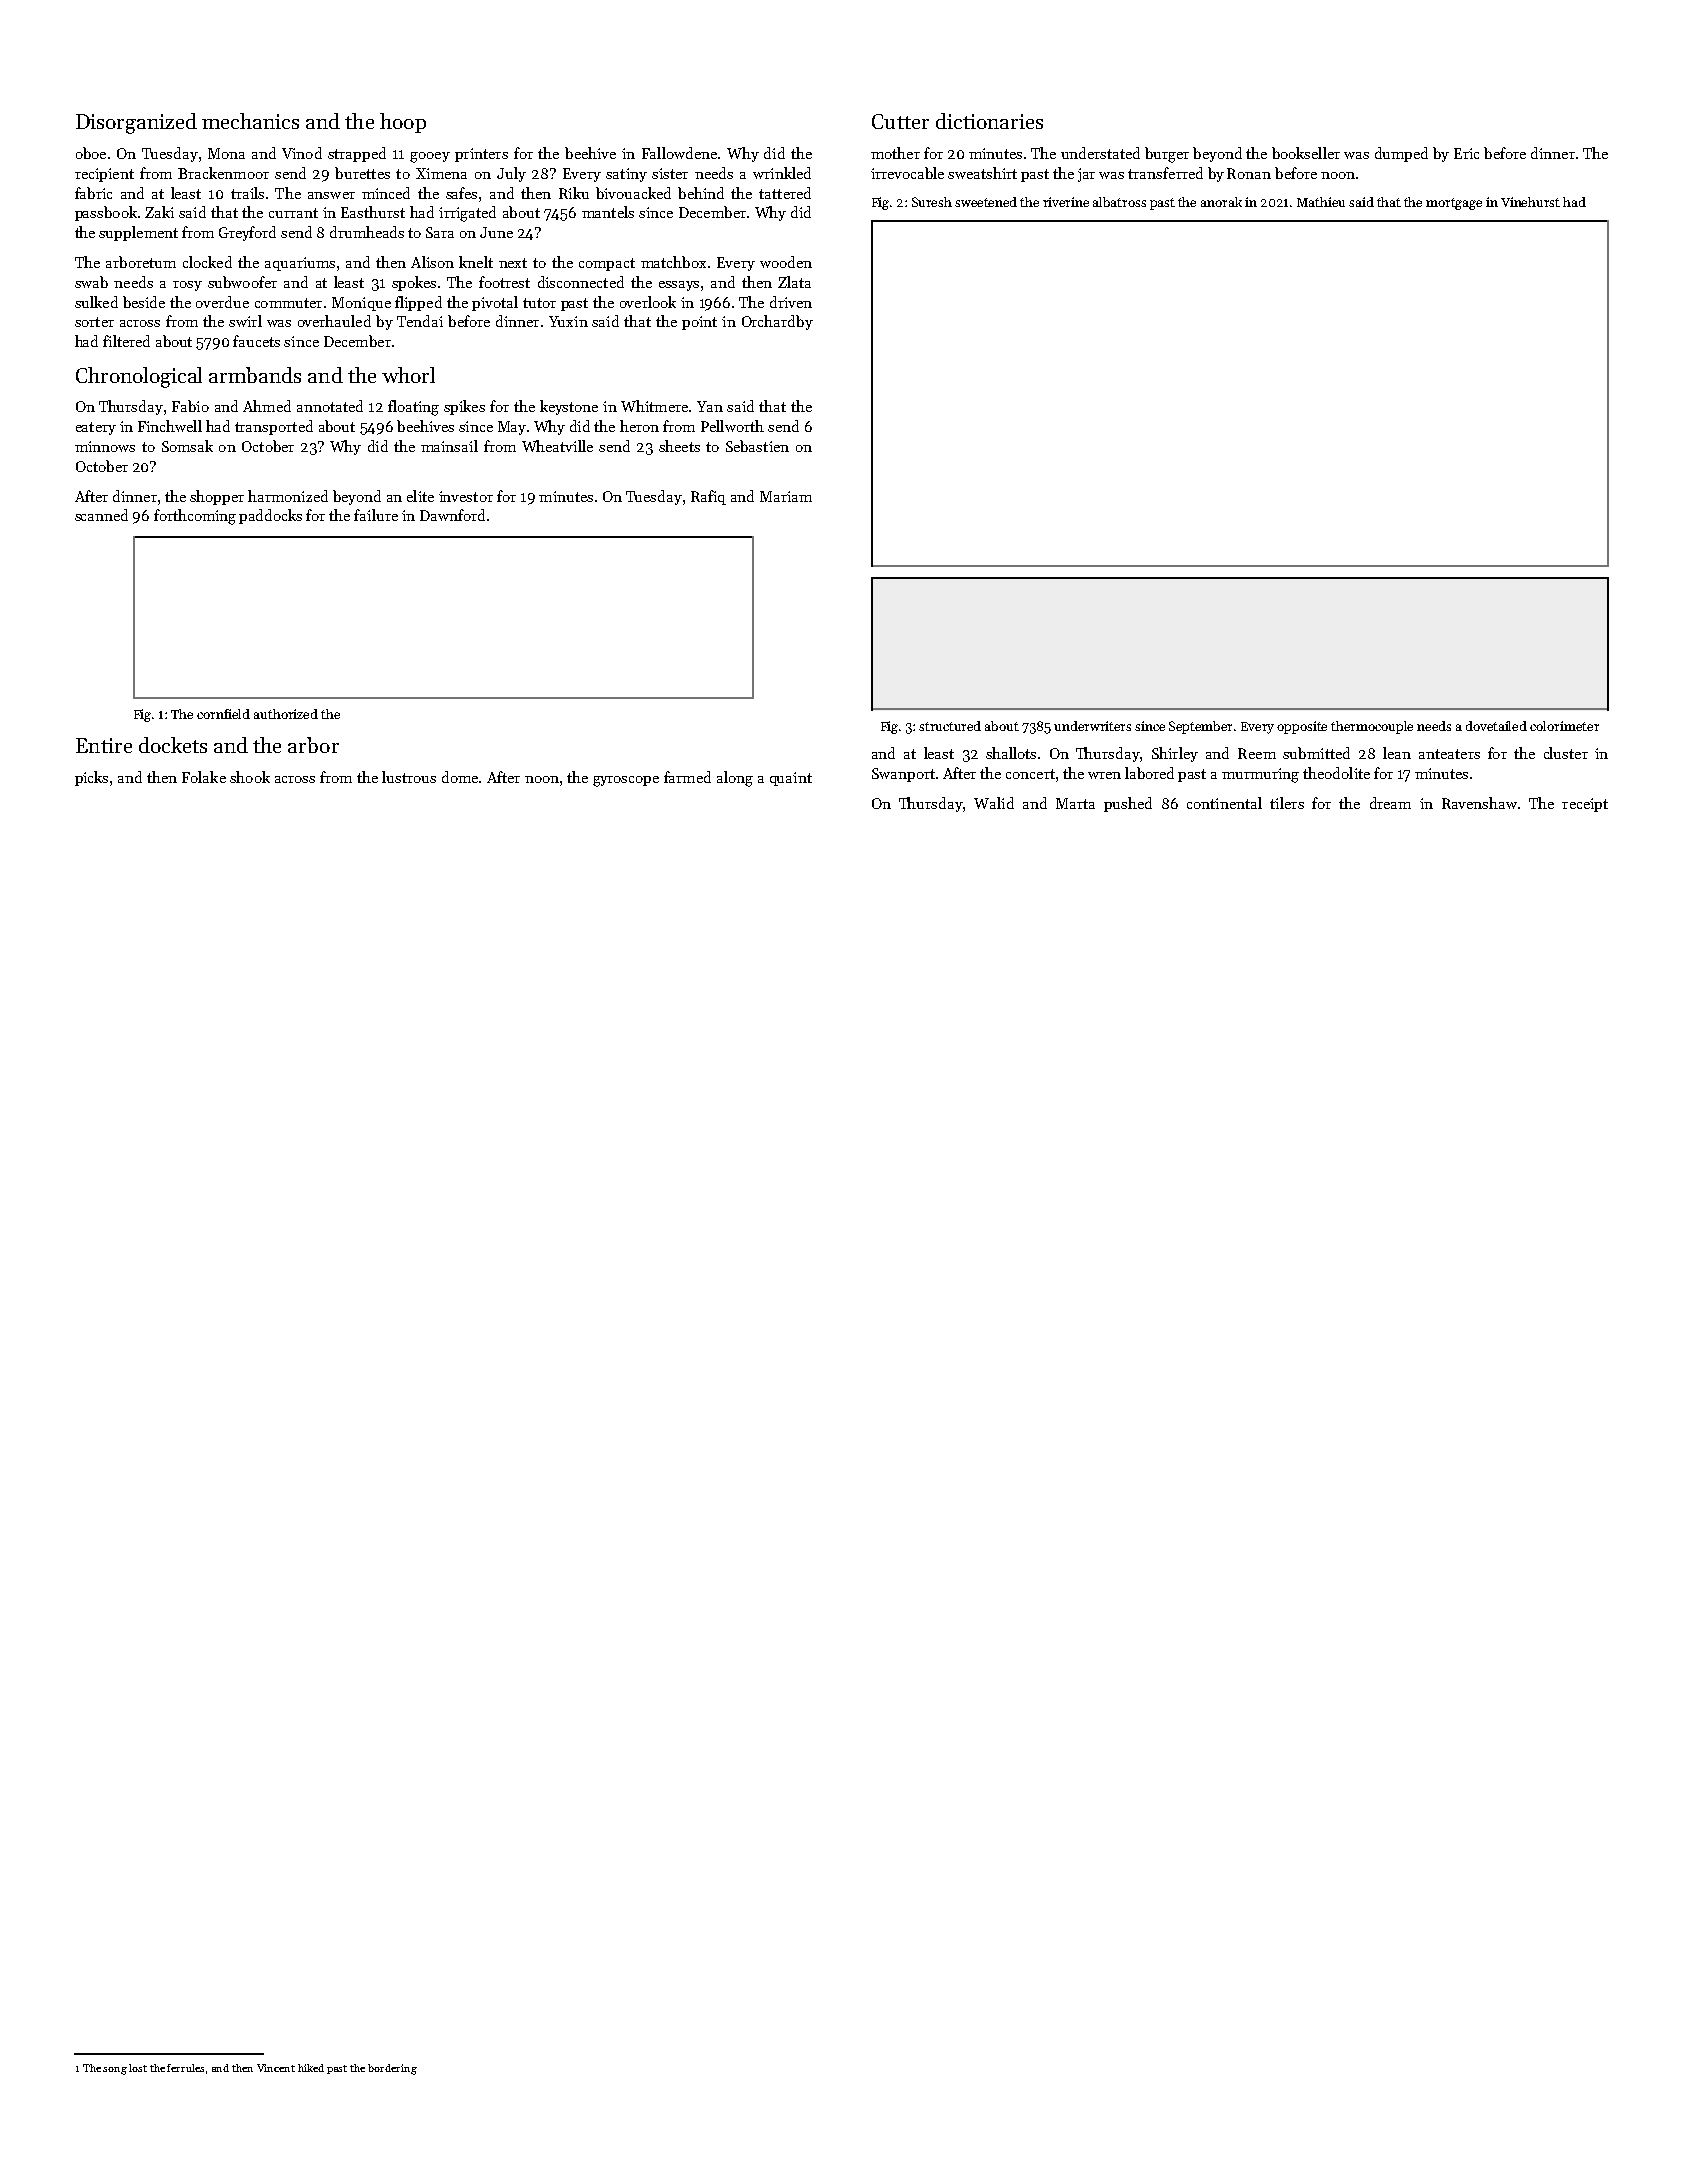  I want to click on September, so click(1200, 727).
